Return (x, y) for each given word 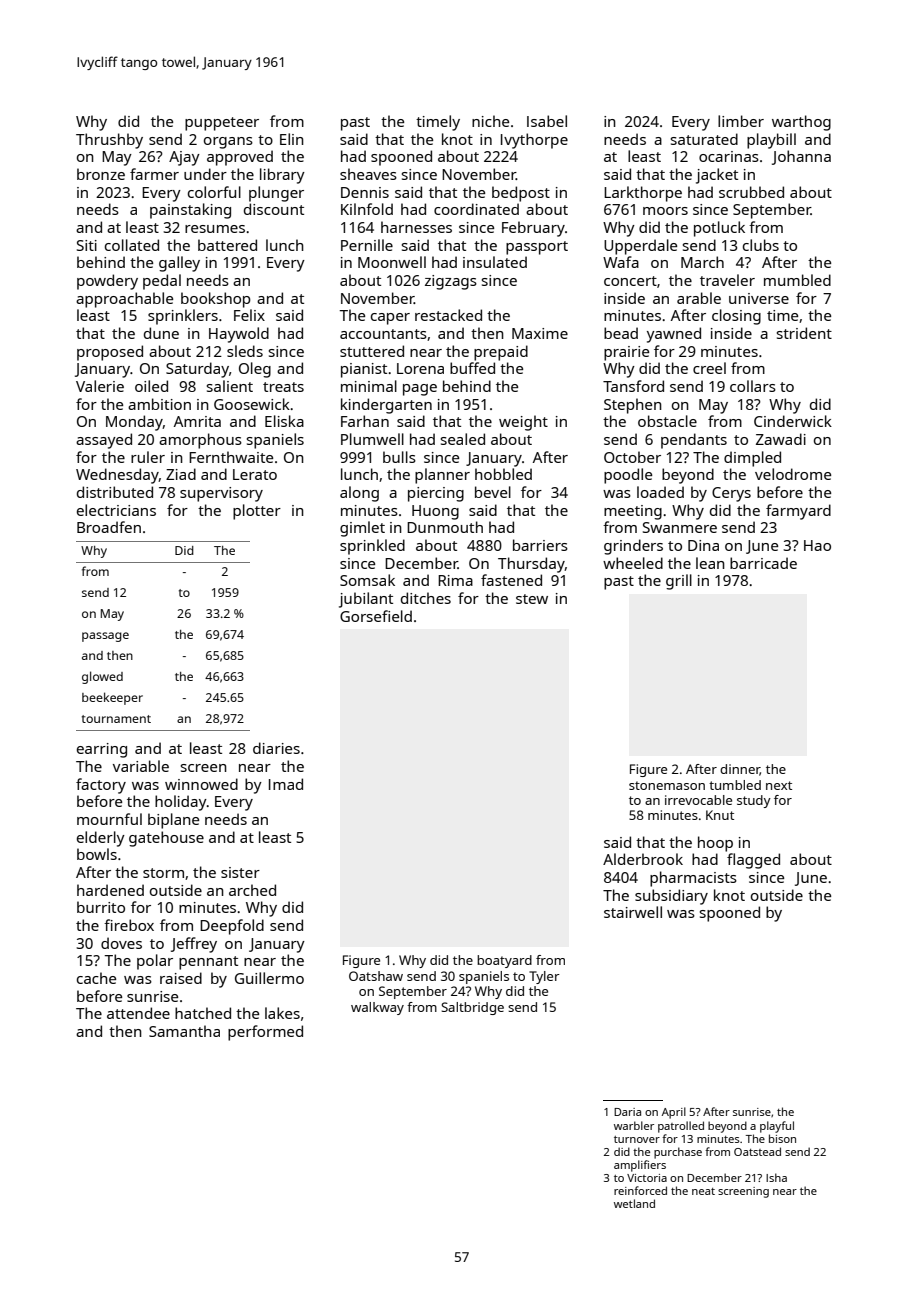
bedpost (521, 194)
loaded (660, 492)
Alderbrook (643, 859)
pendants (694, 441)
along (359, 494)
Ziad (181, 474)
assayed (104, 441)
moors (665, 211)
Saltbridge (472, 1008)
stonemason (667, 785)
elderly (101, 839)
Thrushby (109, 141)
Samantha (184, 1031)
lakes (282, 1013)
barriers (540, 545)
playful (777, 1127)
